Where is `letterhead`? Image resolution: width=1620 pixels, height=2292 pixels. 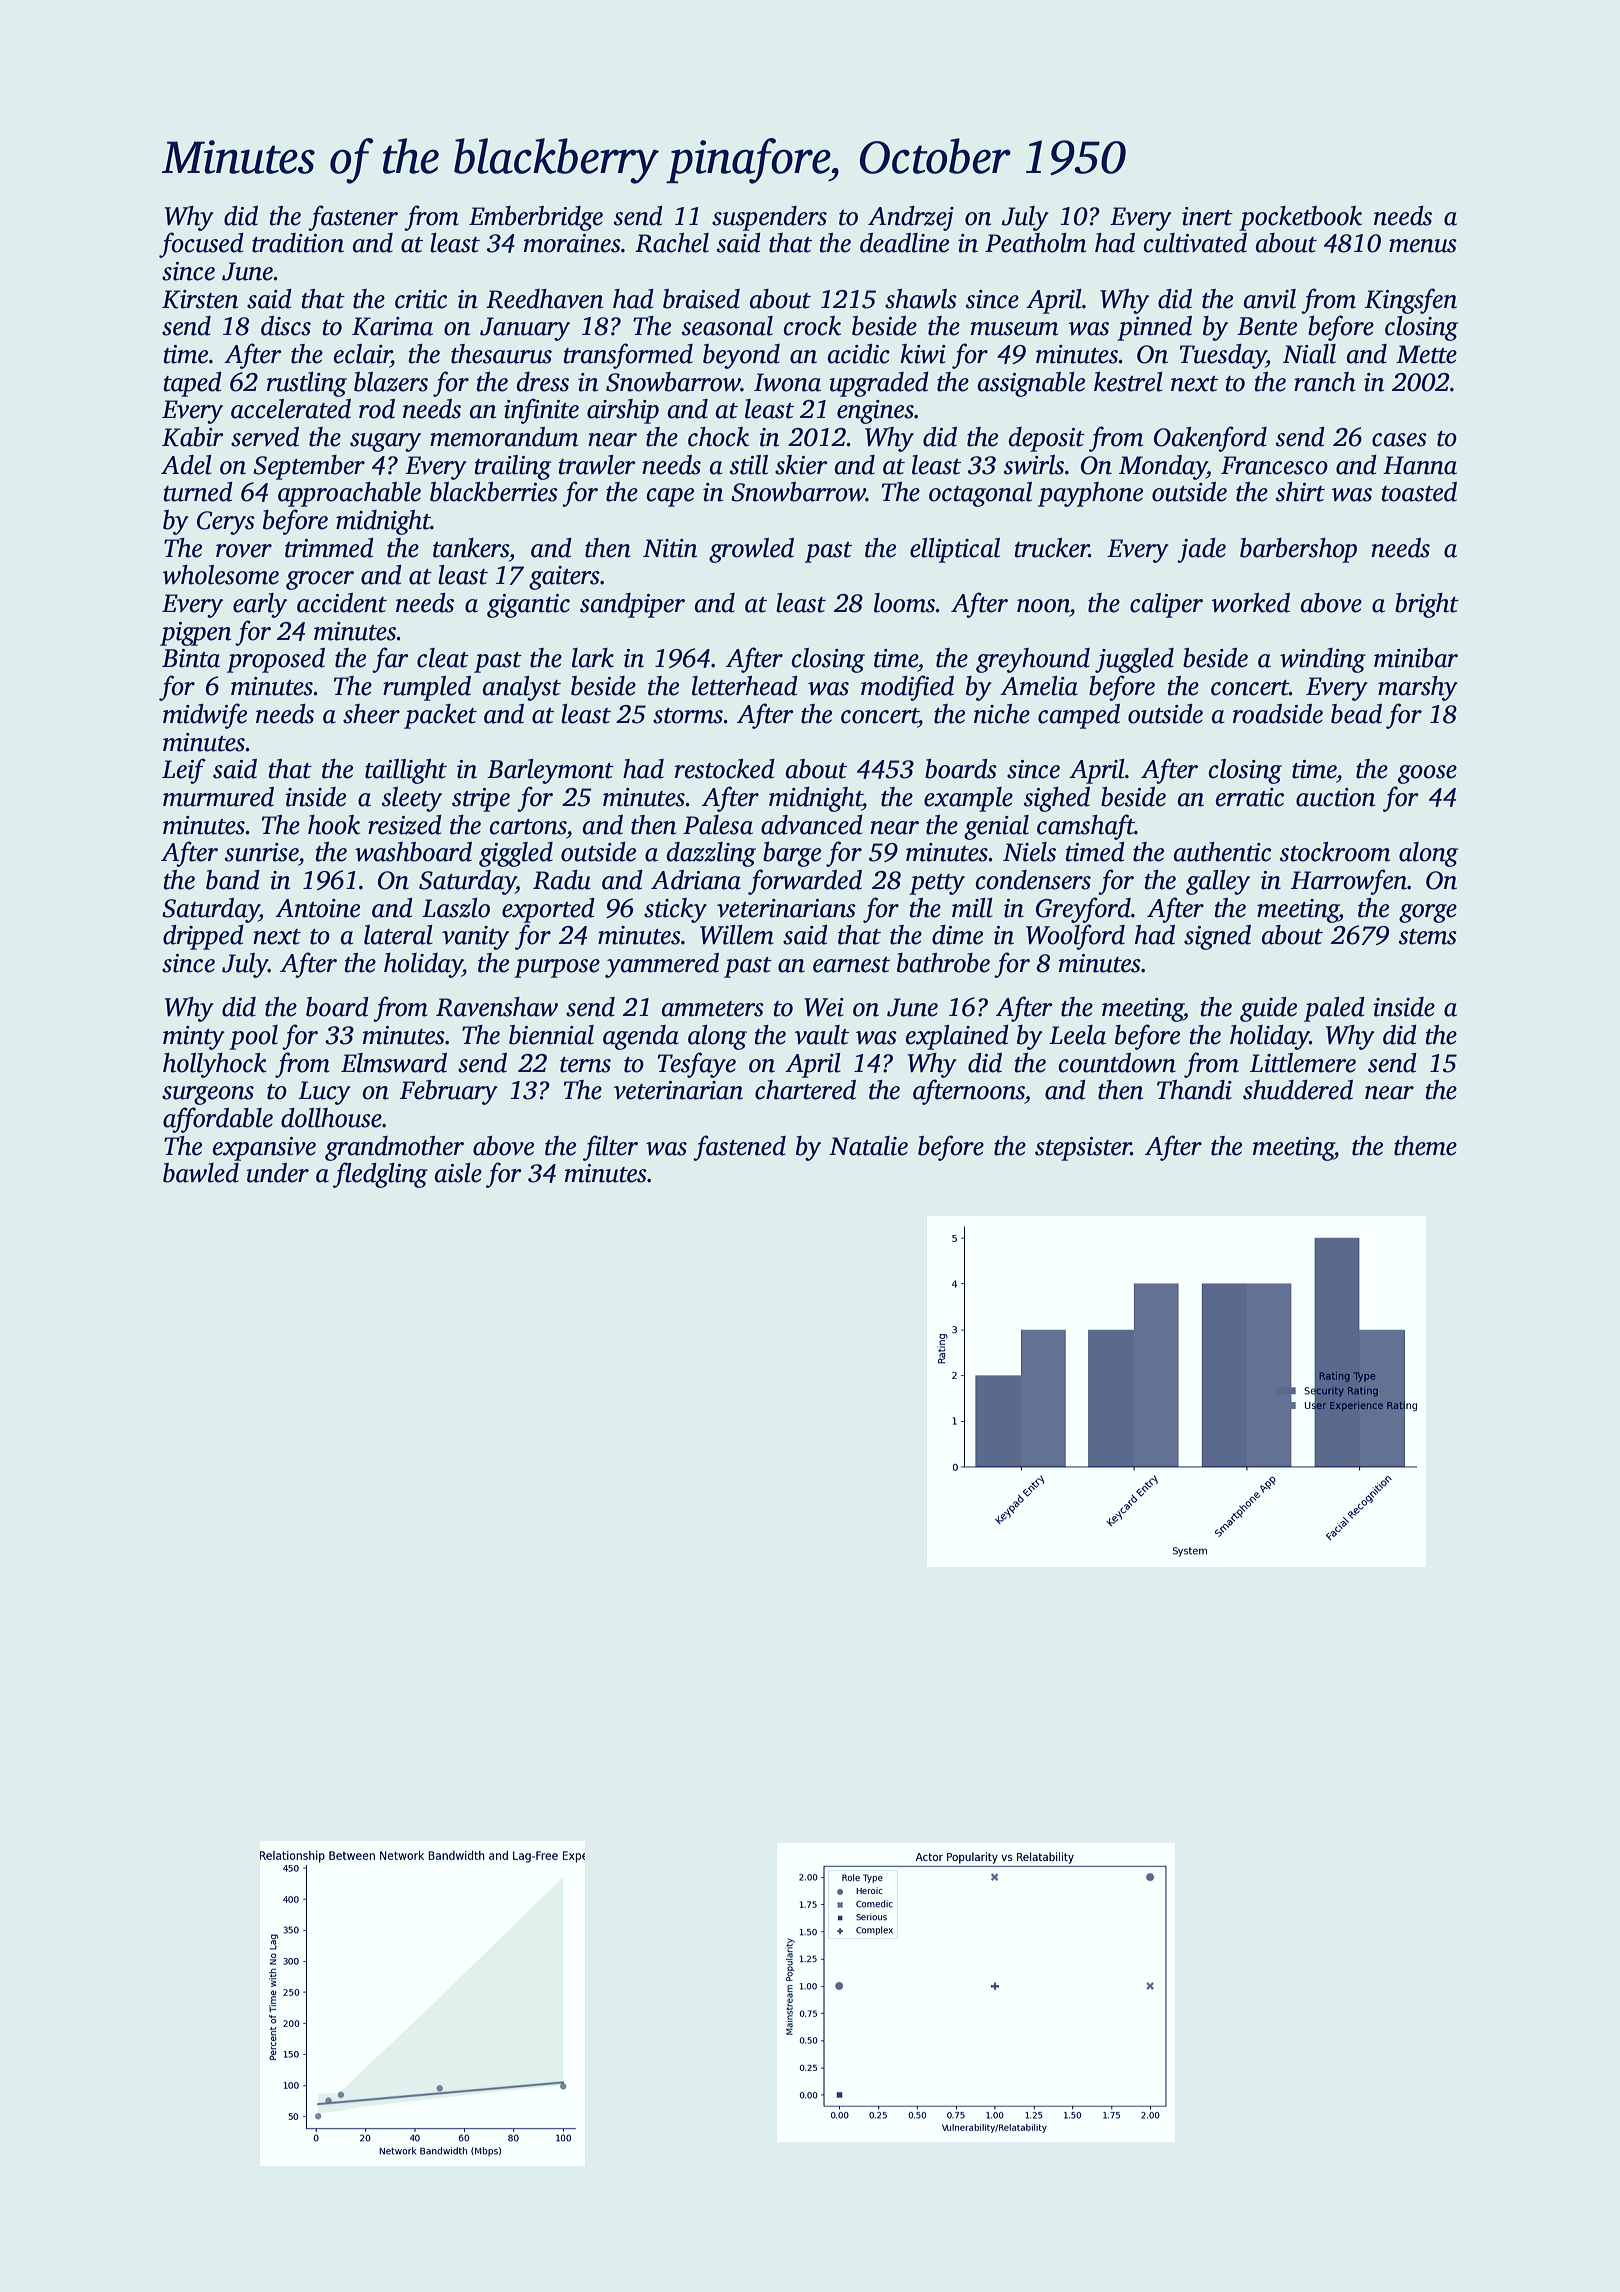
letterhead is located at coordinates (745, 686).
